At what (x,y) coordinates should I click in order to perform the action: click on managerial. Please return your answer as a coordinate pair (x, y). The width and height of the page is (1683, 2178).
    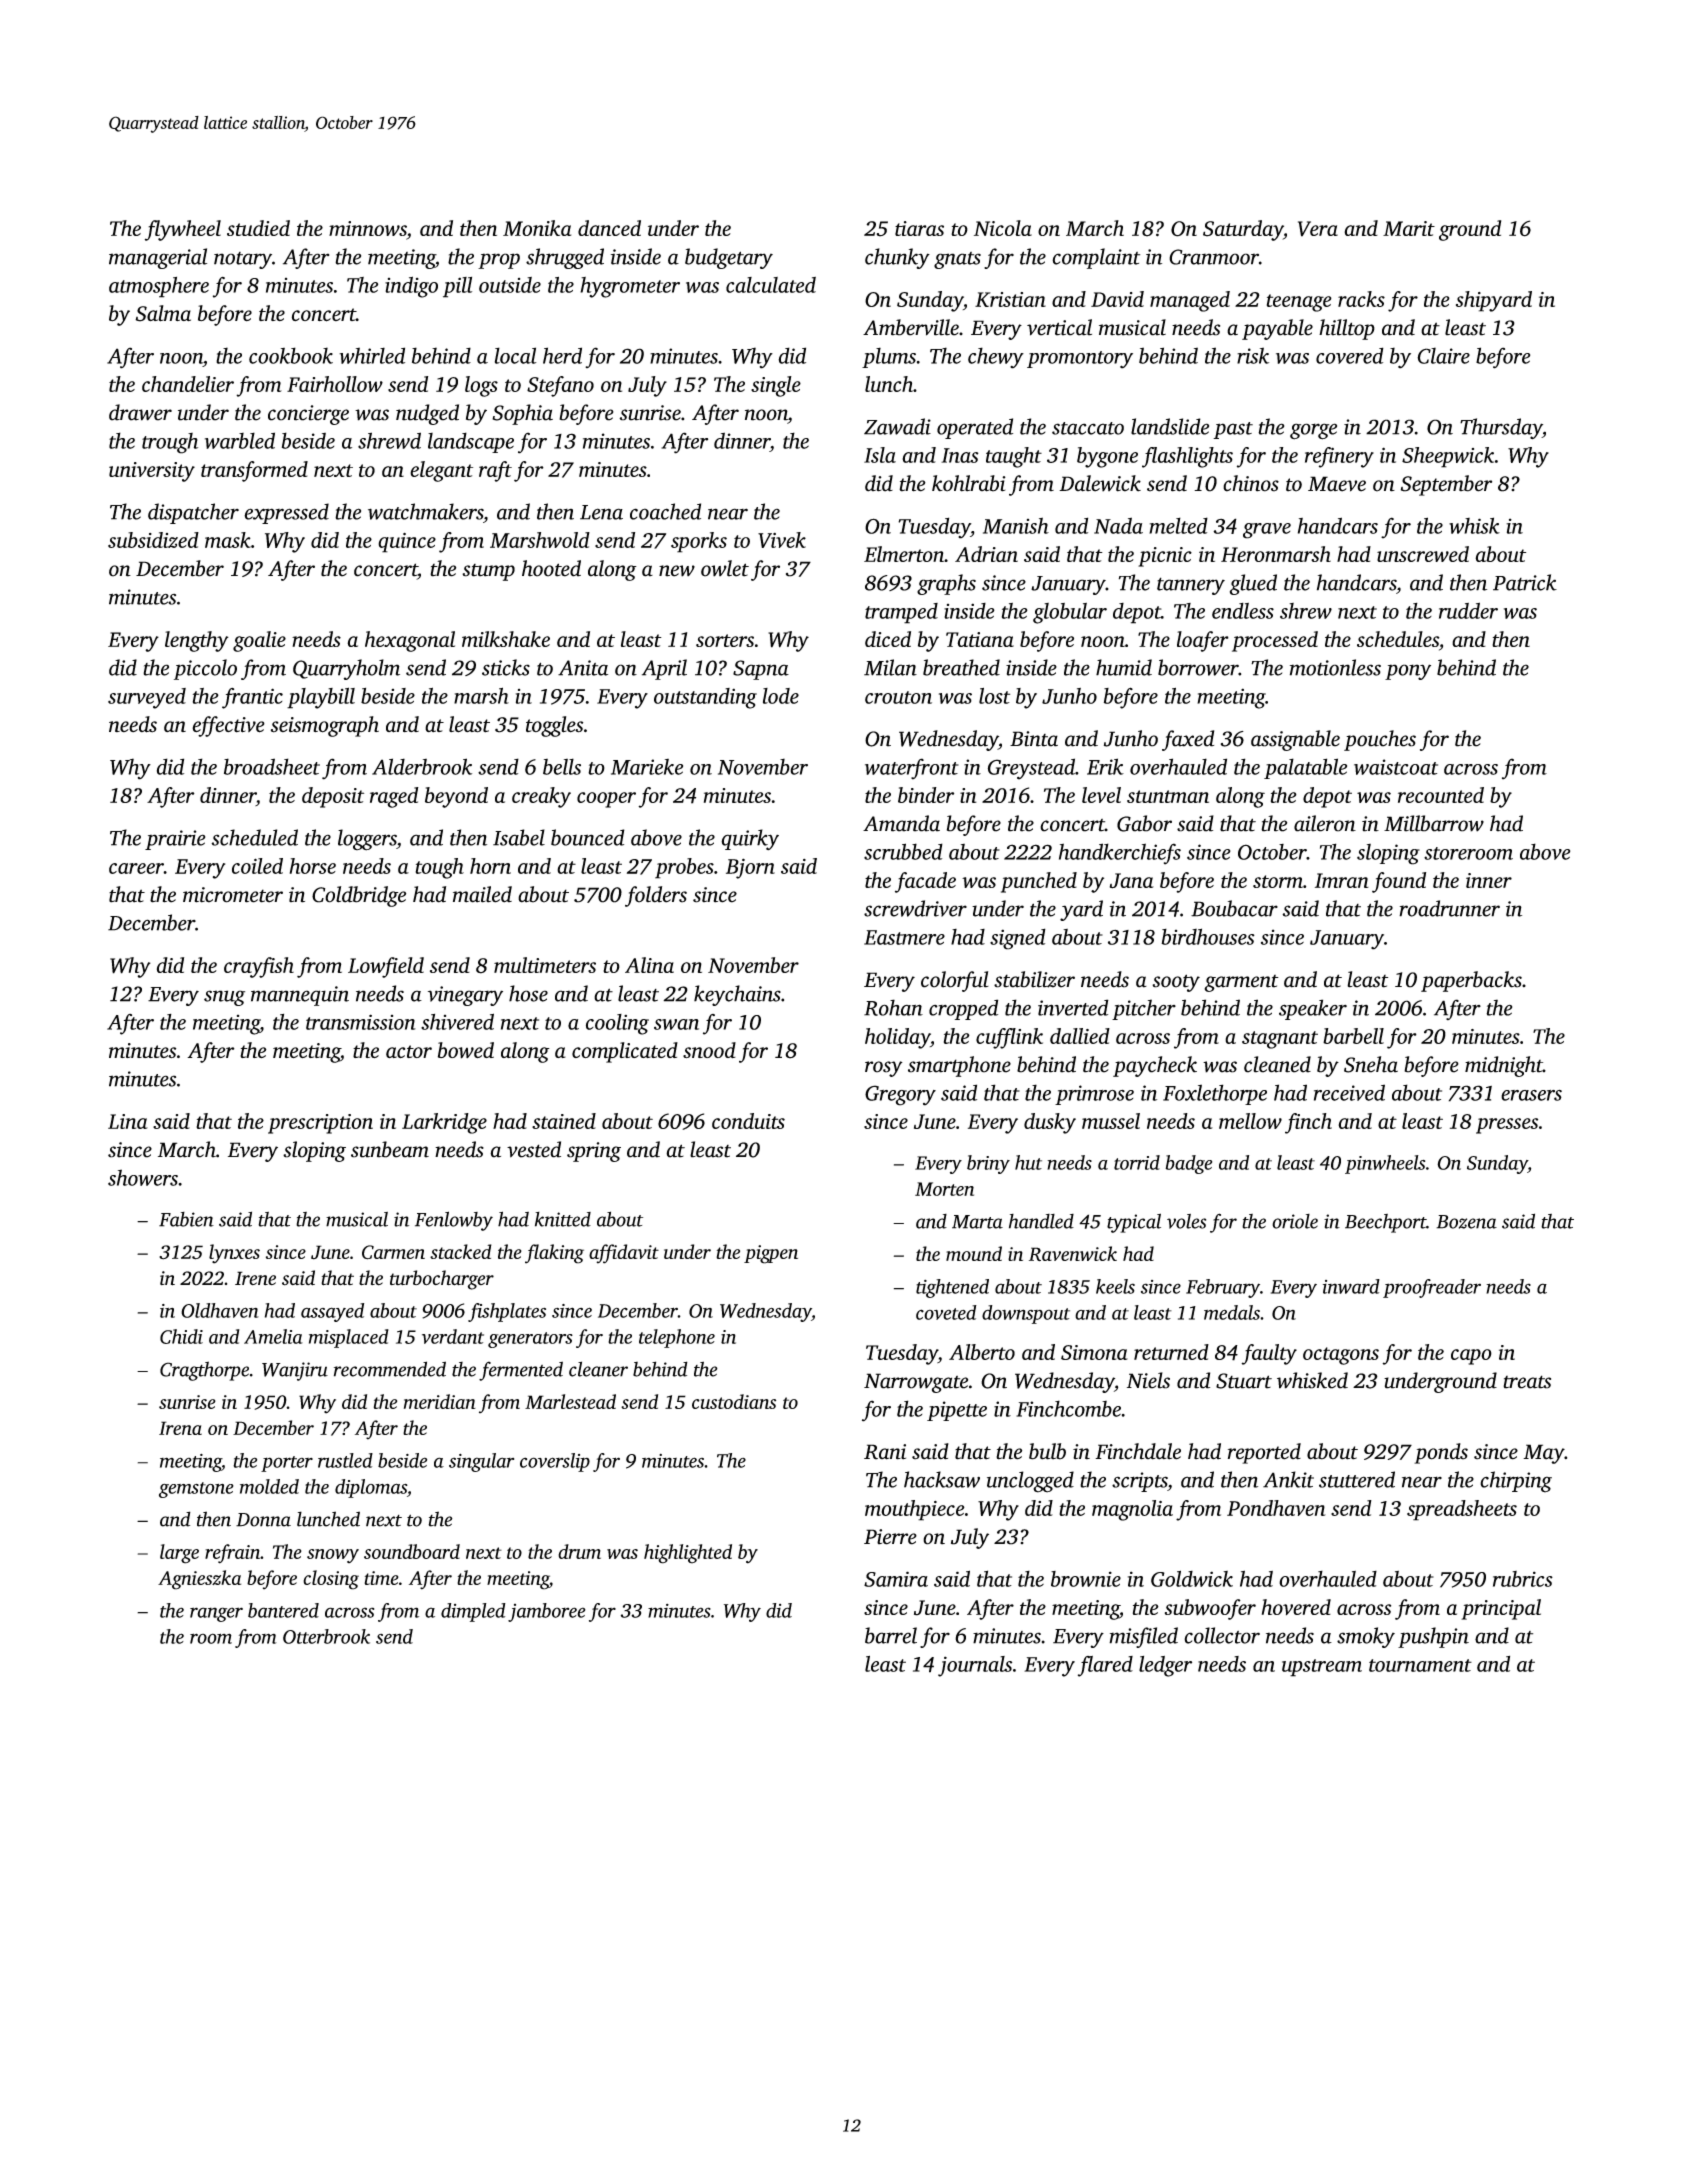
    Looking at the image, I should click on (158, 258).
